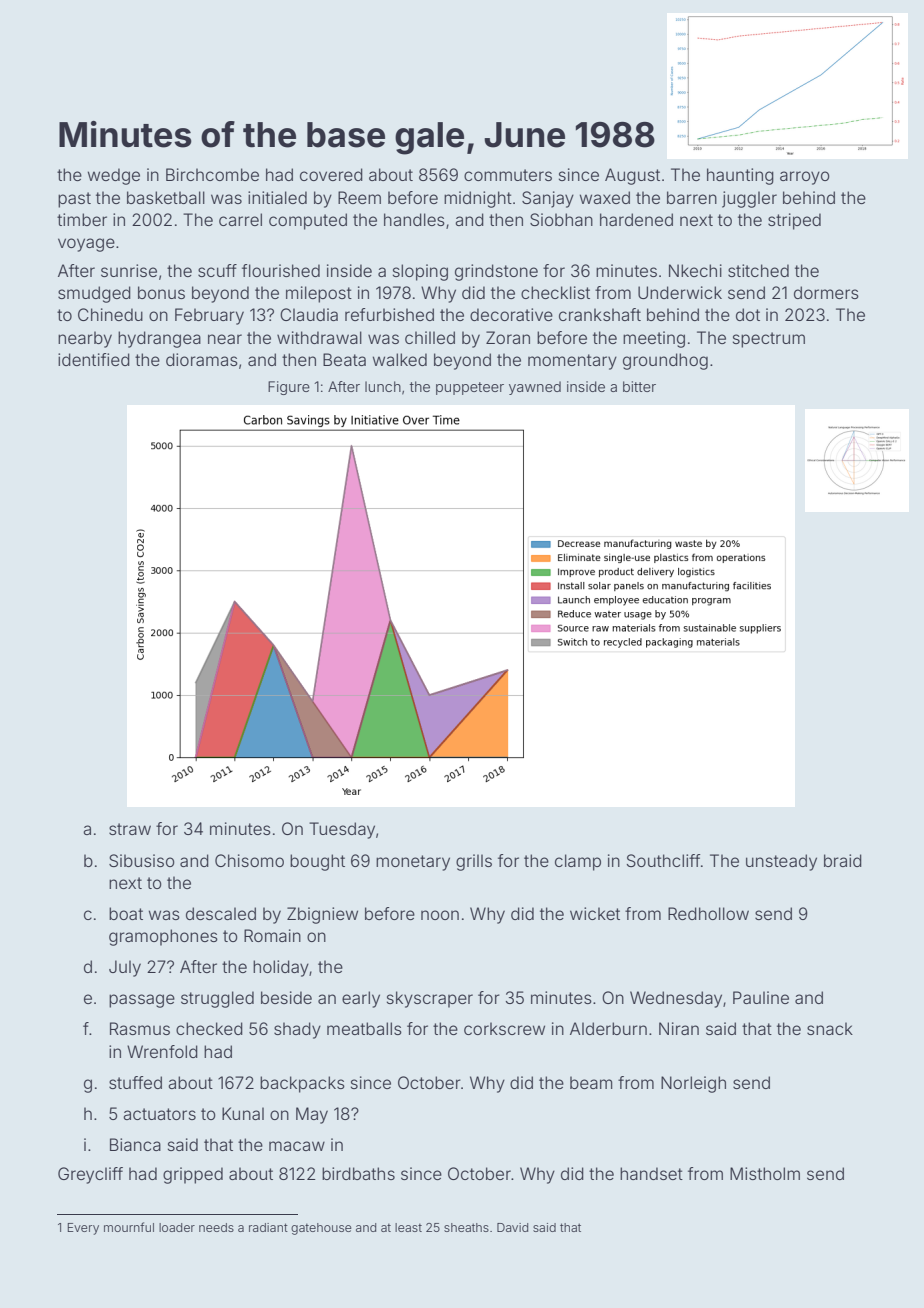  What do you see at coordinates (177, 1227) in the screenshot?
I see `loader` at bounding box center [177, 1227].
